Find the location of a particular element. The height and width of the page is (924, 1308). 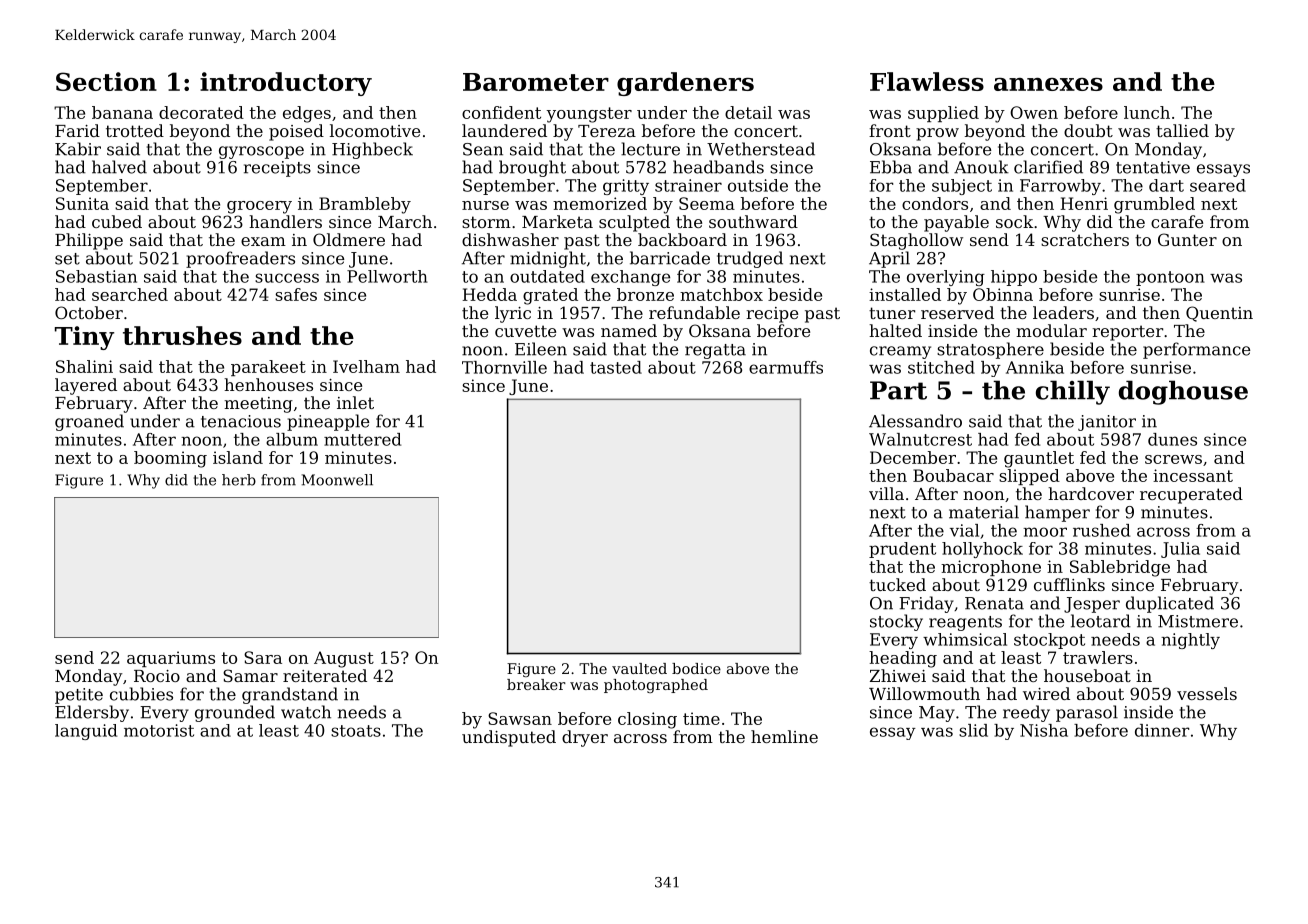

trudged is located at coordinates (750, 259).
